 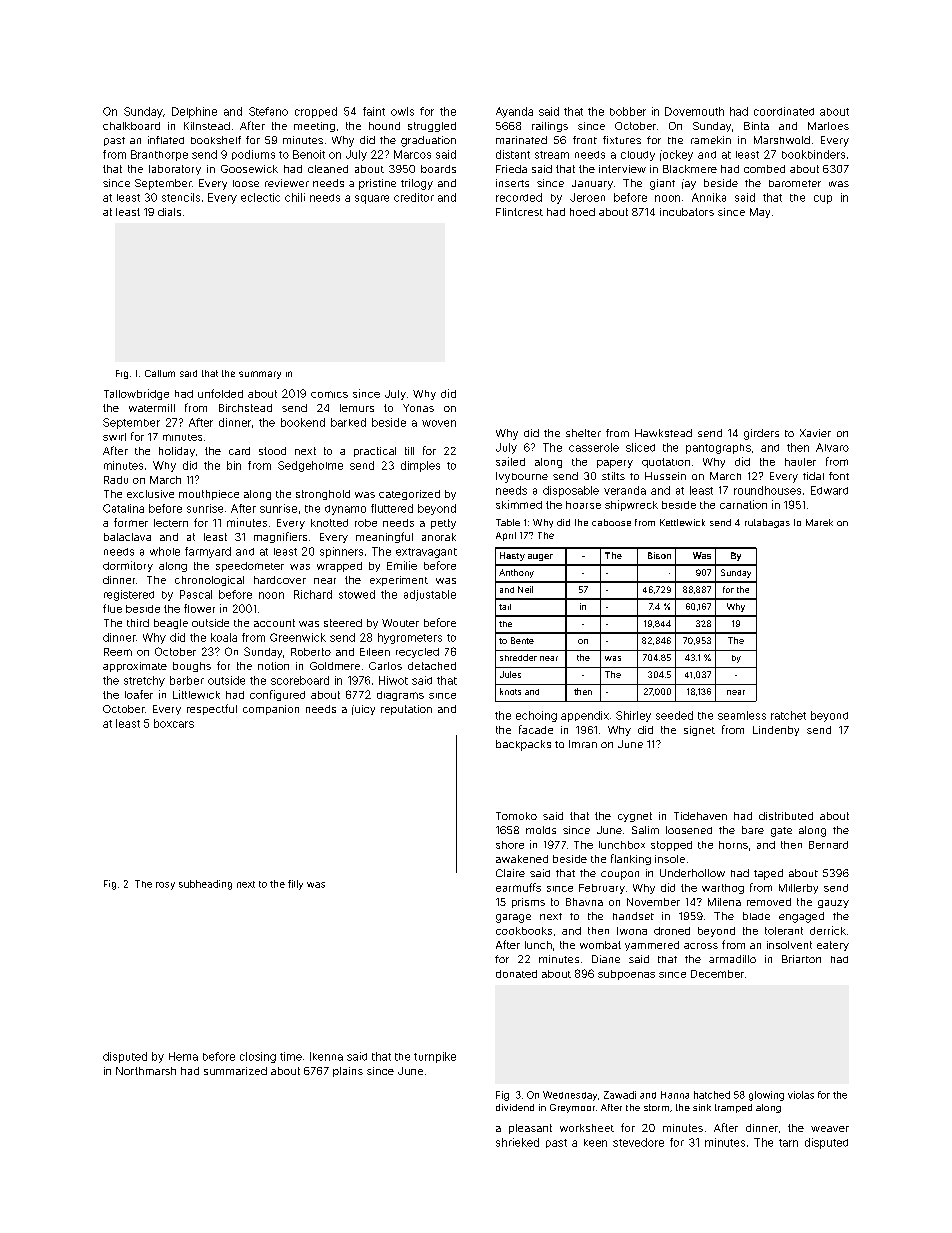 I want to click on closing, so click(x=258, y=1057).
